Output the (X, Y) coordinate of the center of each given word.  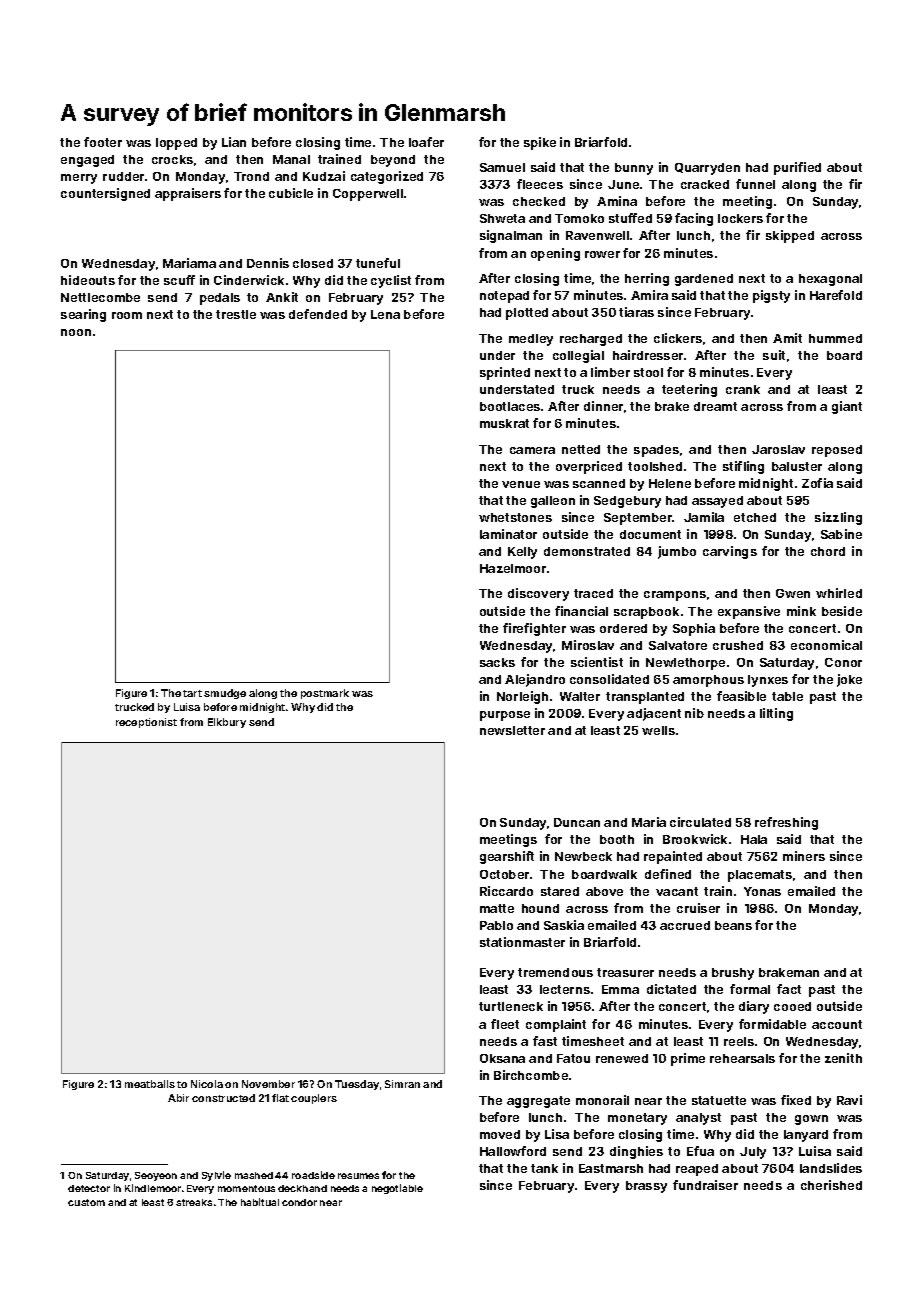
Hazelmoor (513, 568)
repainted (673, 857)
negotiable (397, 1189)
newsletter (512, 730)
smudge (225, 694)
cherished (831, 1185)
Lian (234, 142)
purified (797, 168)
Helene (670, 483)
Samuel (502, 167)
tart (192, 693)
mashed (254, 1175)
